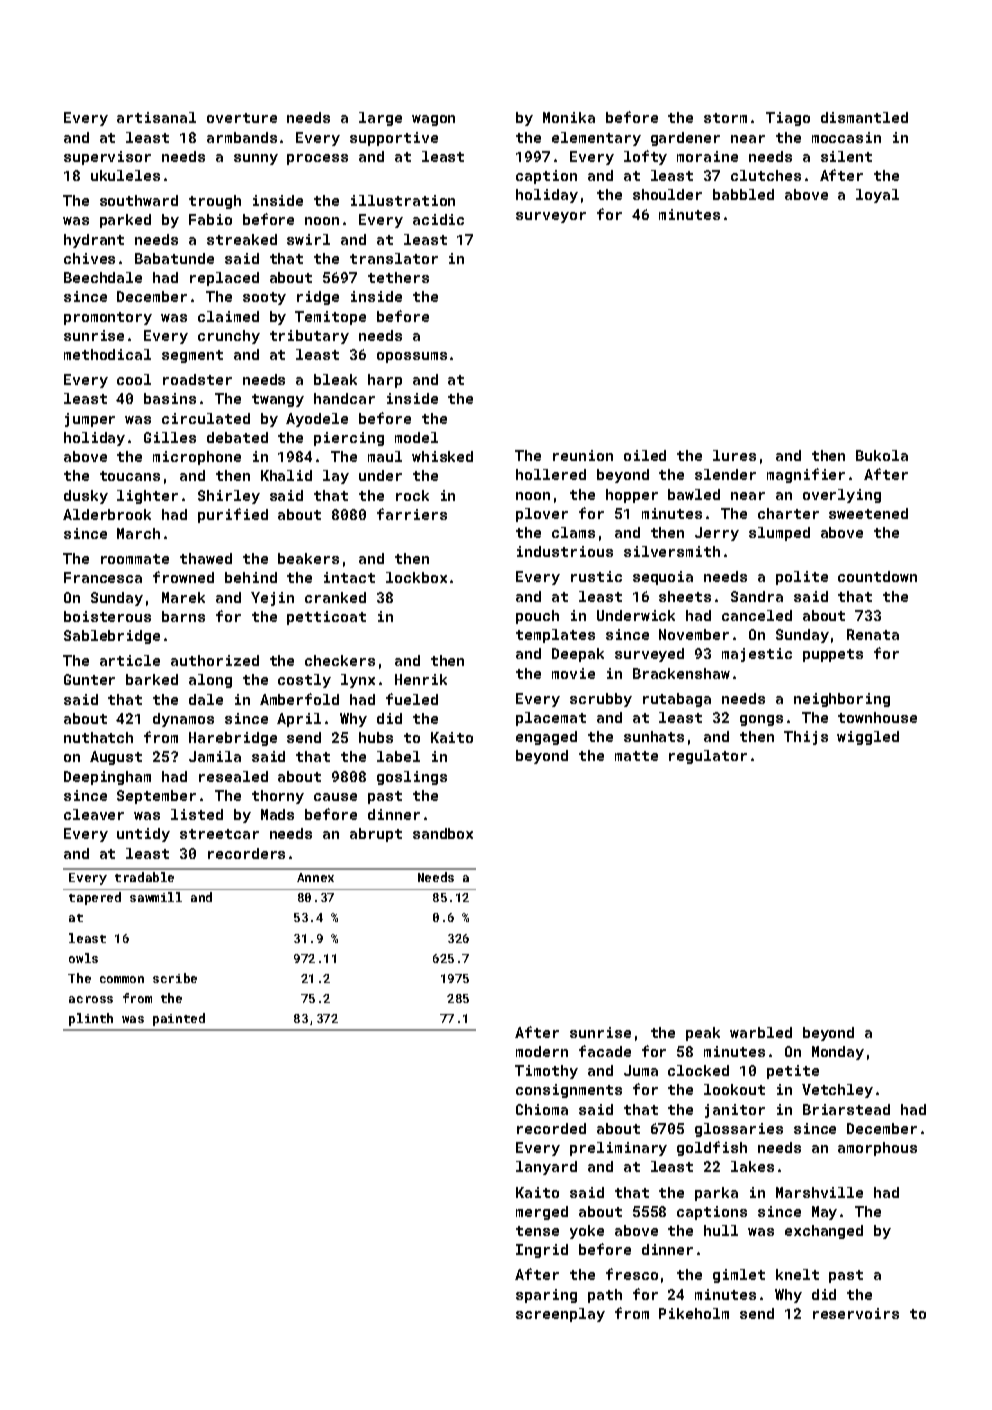 The image size is (992, 1410). Describe the element at coordinates (757, 615) in the image. I see `canceled` at that location.
